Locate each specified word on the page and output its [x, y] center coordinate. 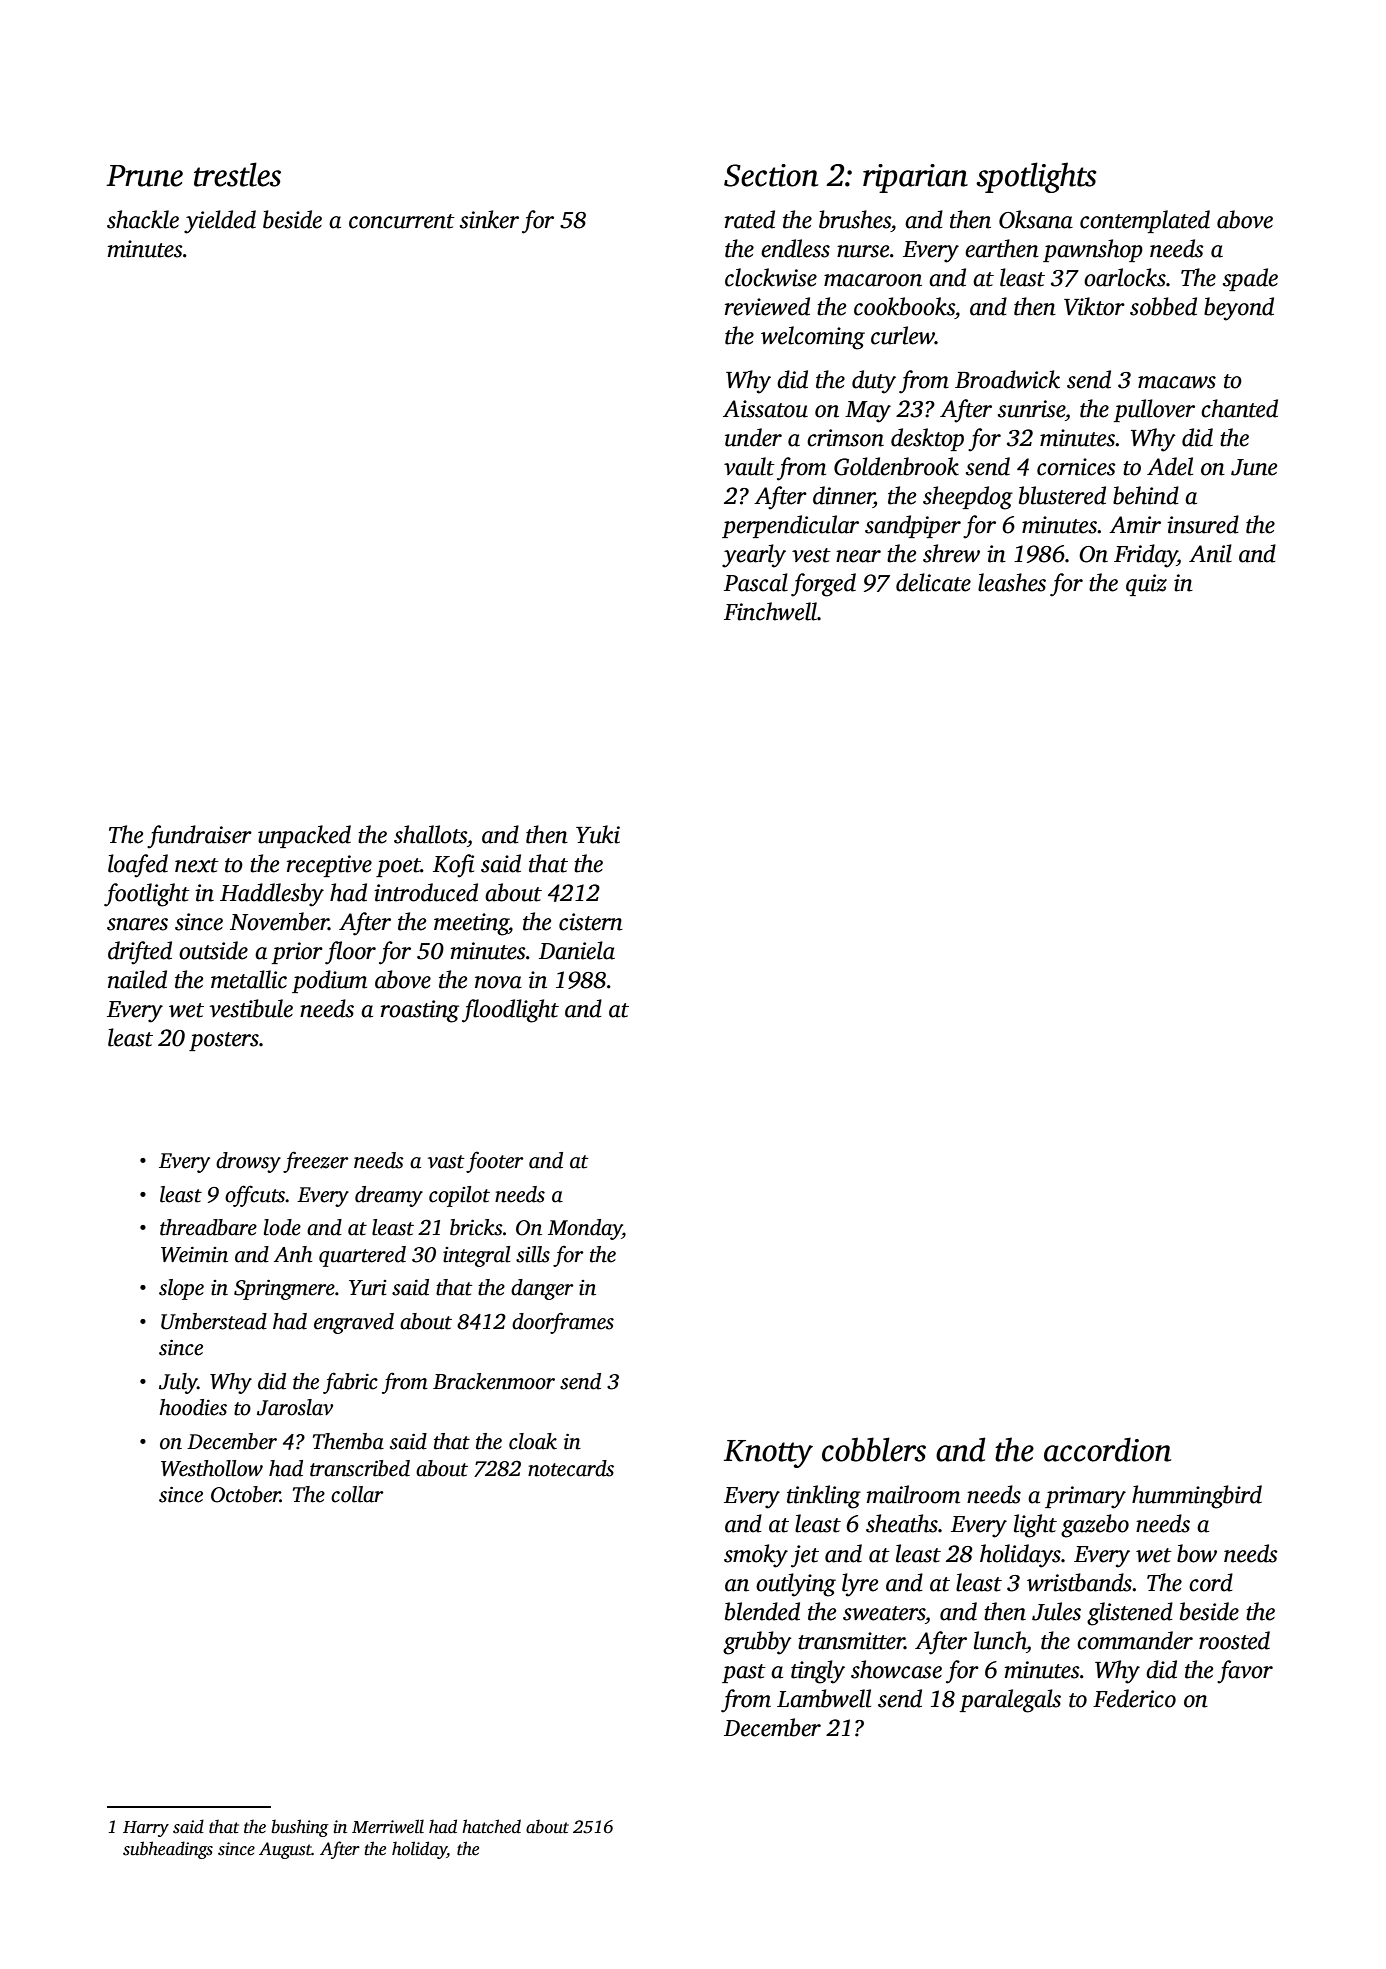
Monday [585, 1229]
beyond [1239, 309]
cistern [591, 922]
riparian [915, 178]
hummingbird [1197, 1497]
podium [329, 981]
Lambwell [824, 1698]
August [285, 1850]
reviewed [767, 306]
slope [181, 1289]
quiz [1146, 585]
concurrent [402, 221]
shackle [143, 219]
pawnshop [1093, 250]
